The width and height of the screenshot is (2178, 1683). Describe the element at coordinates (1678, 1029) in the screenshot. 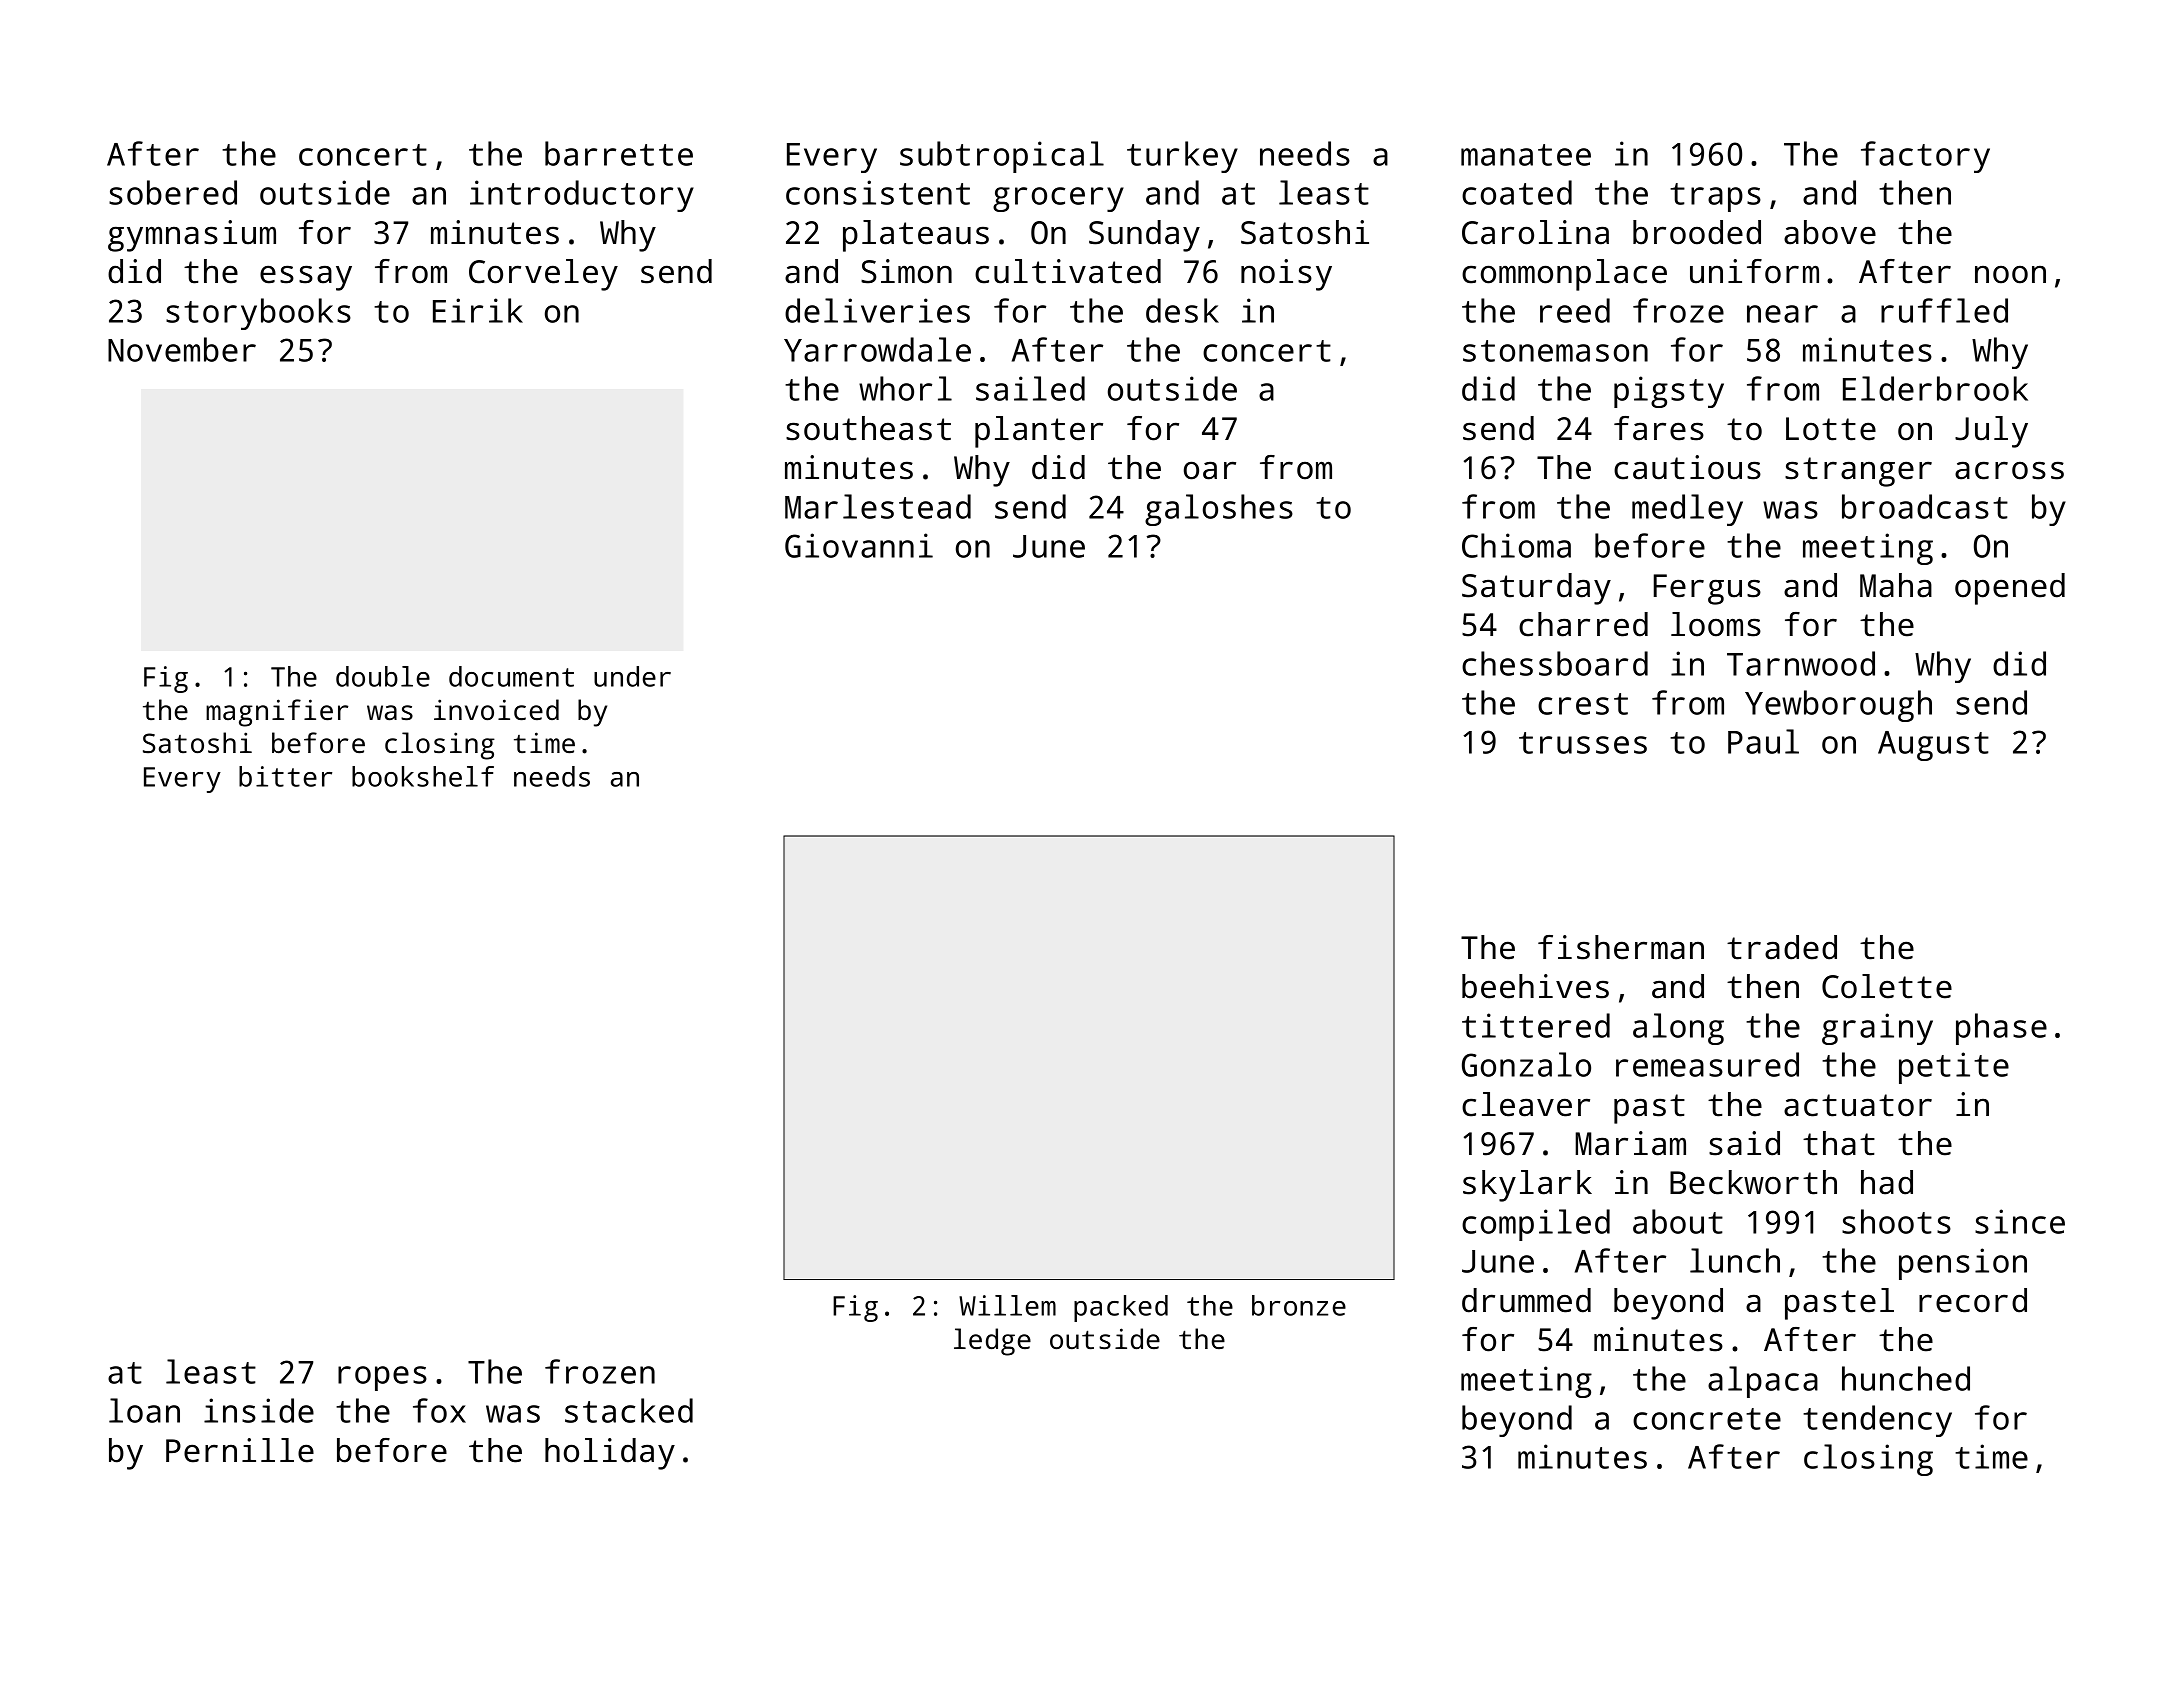

I see `along` at that location.
